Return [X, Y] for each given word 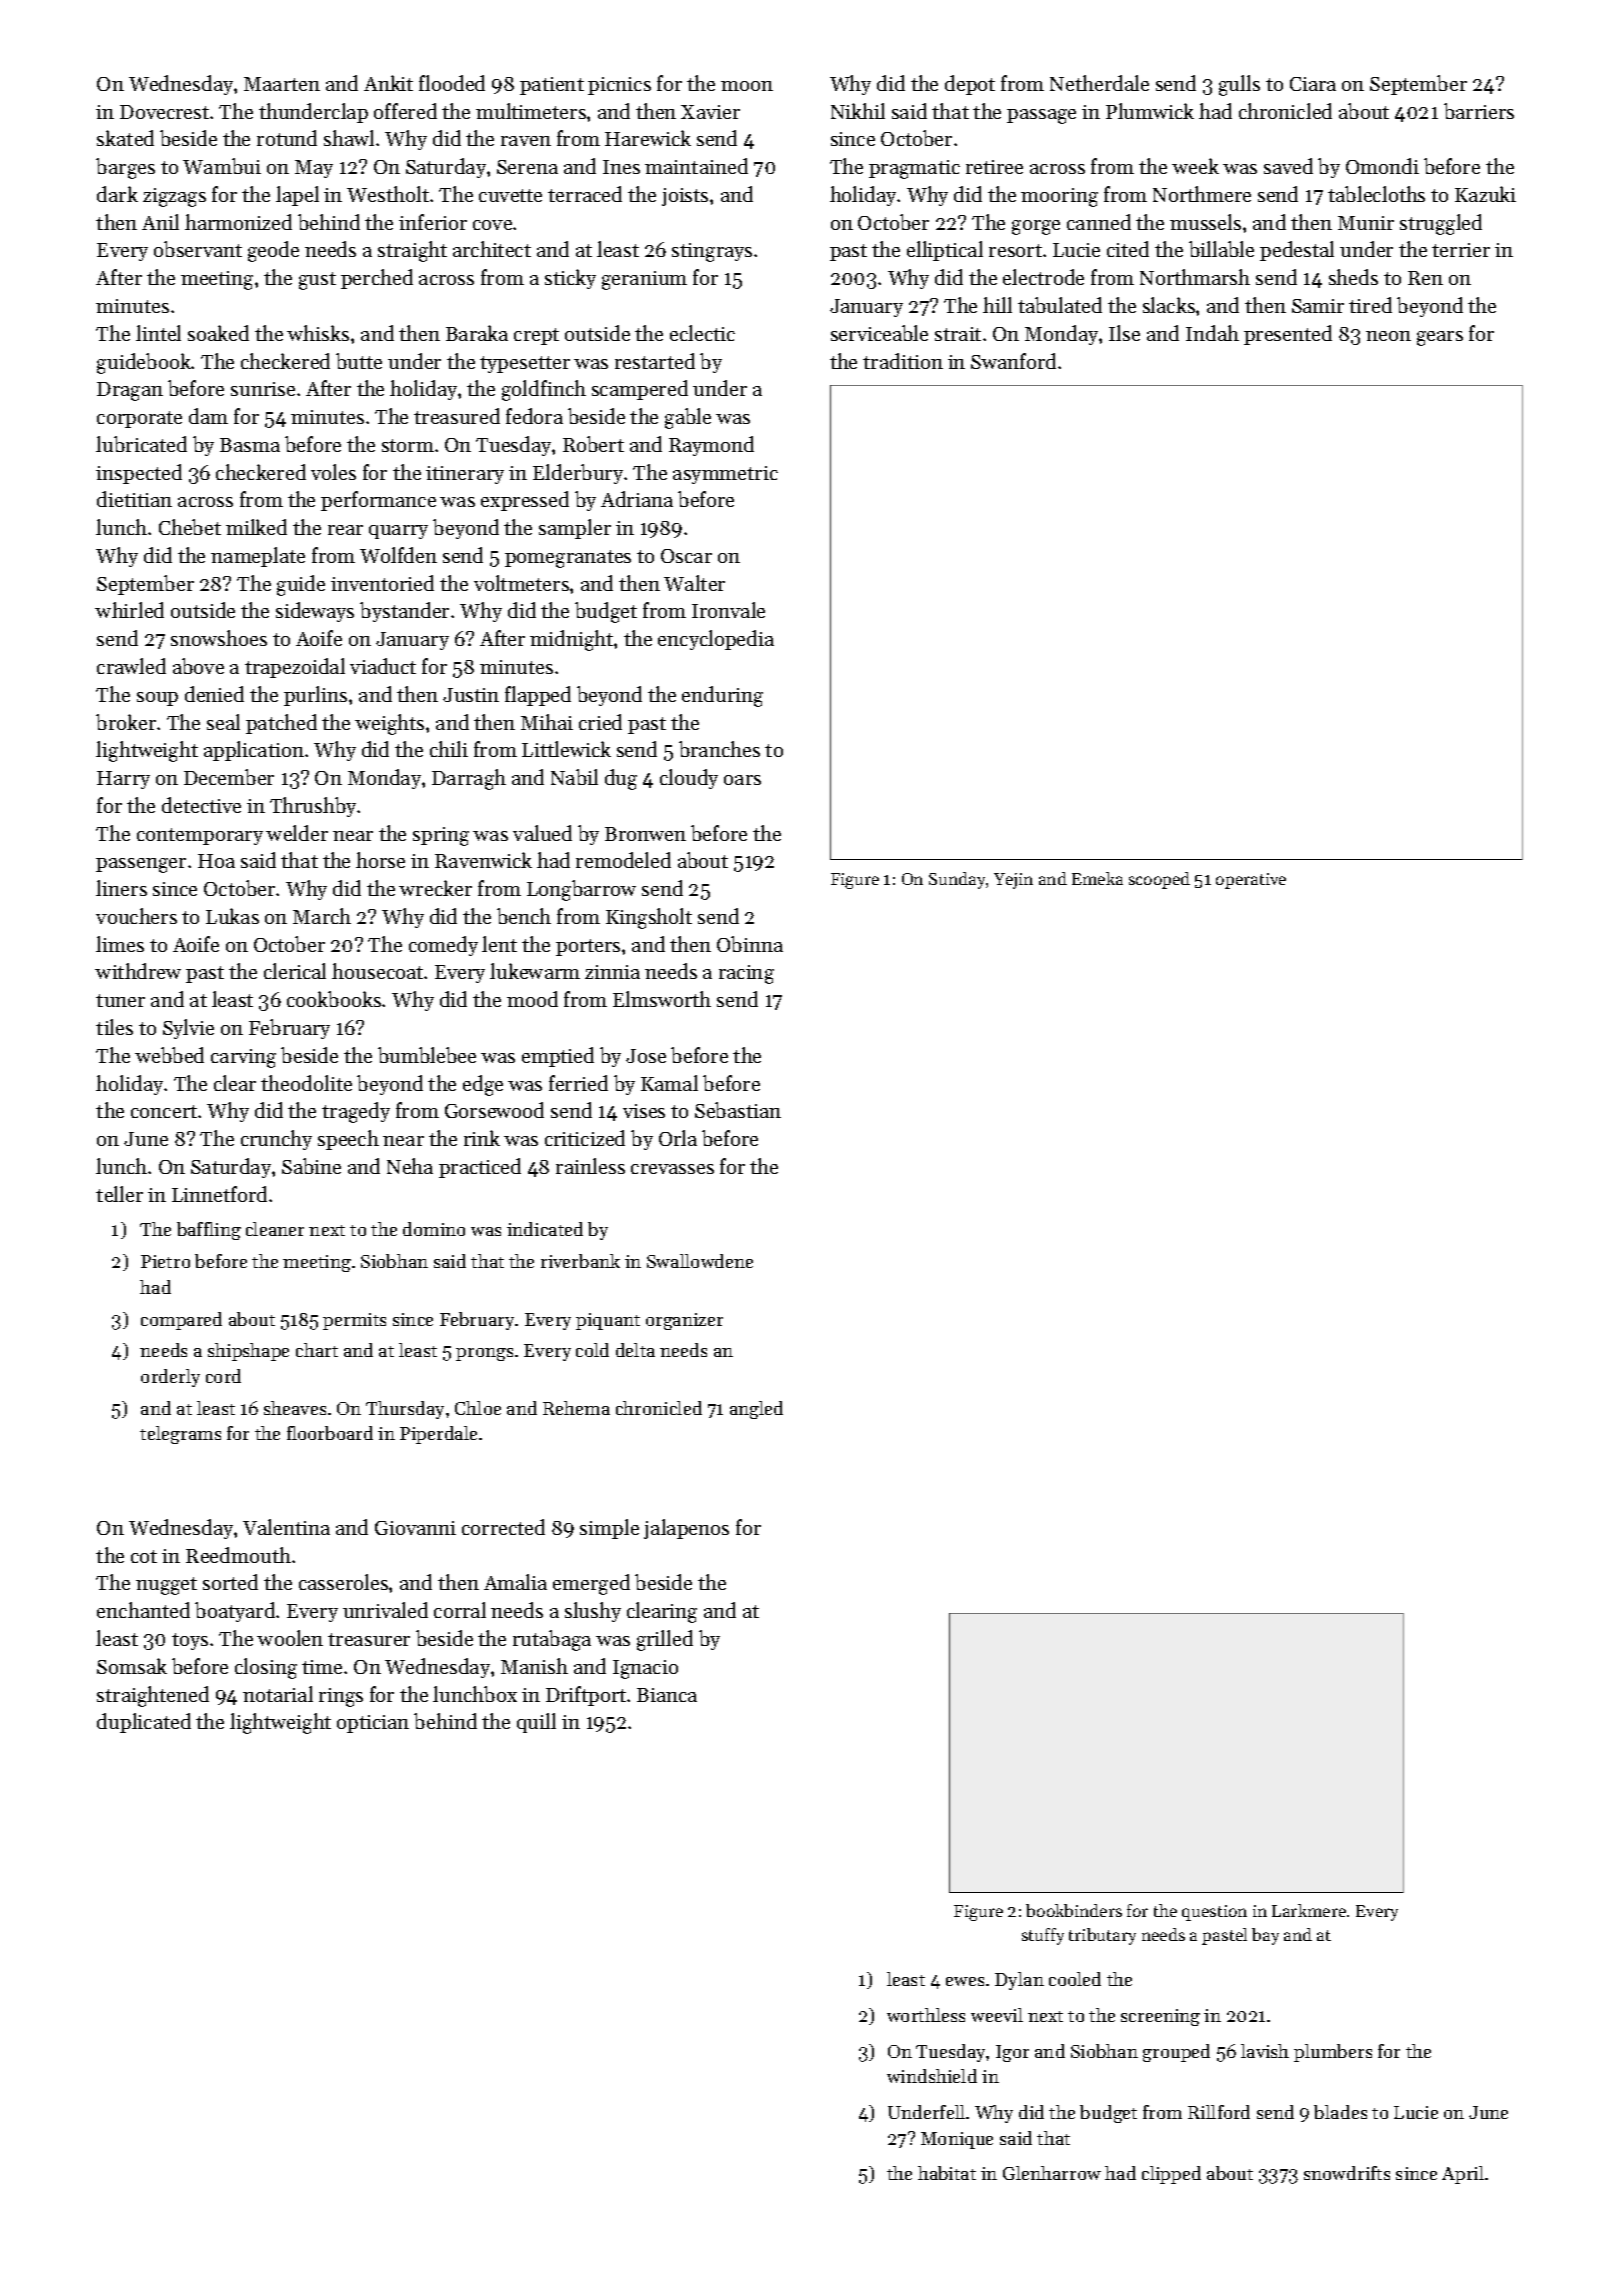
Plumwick [1150, 111]
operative [1251, 881]
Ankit [388, 83]
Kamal [669, 1083]
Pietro [165, 1261]
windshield [932, 2076]
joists [685, 197]
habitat [947, 2173]
